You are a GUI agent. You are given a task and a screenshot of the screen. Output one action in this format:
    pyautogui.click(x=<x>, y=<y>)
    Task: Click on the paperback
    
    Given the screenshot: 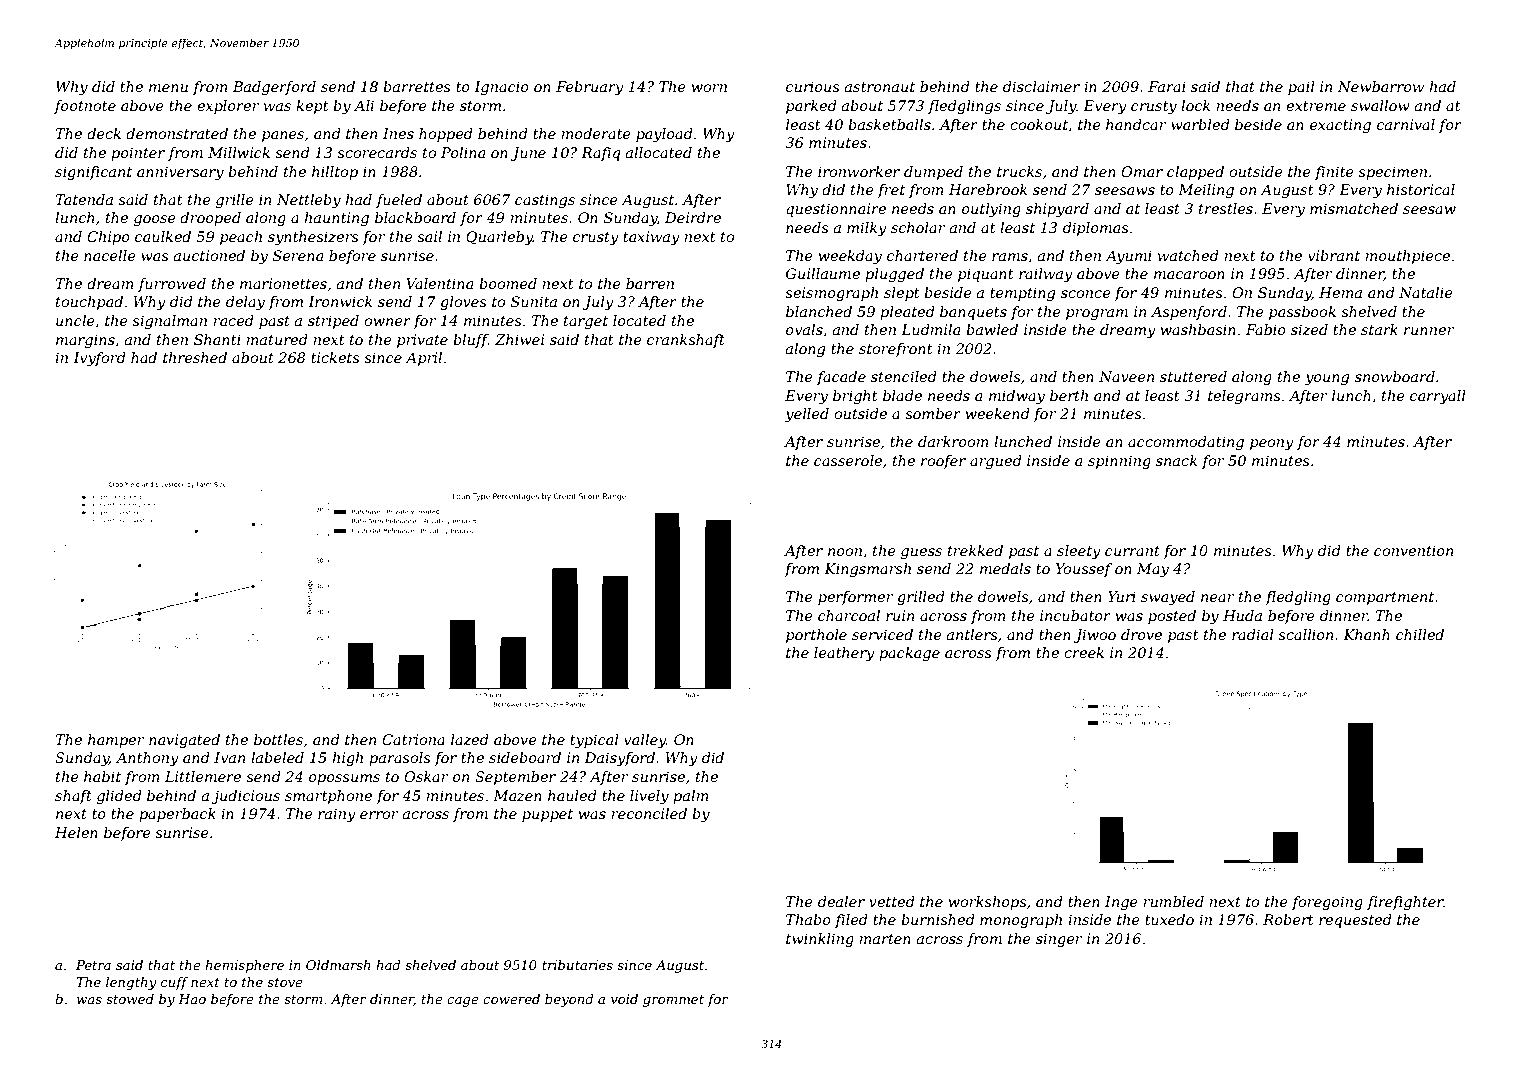 What is the action you would take?
    pyautogui.click(x=177, y=815)
